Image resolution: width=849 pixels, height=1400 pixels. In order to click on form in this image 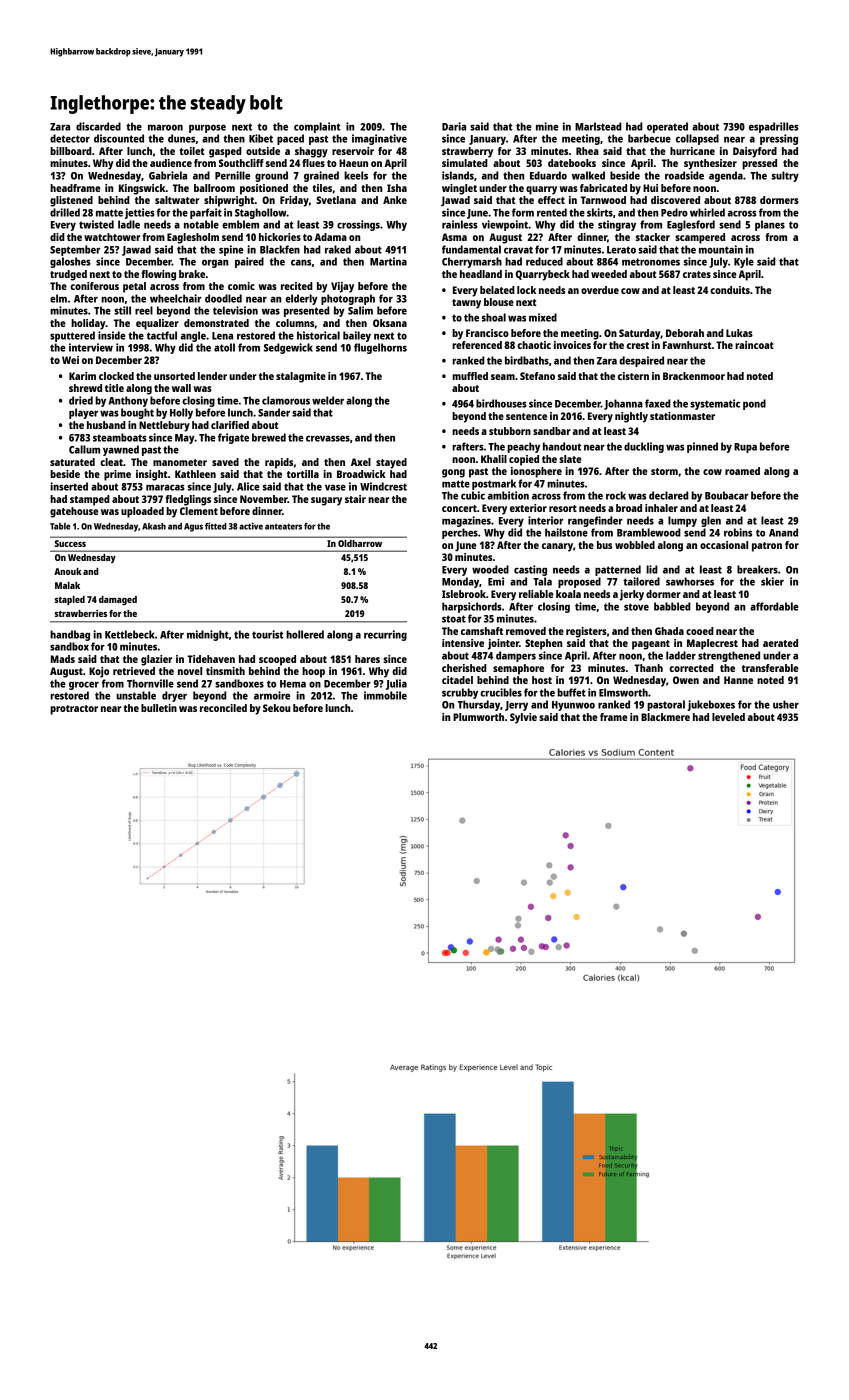, I will do `click(523, 212)`.
